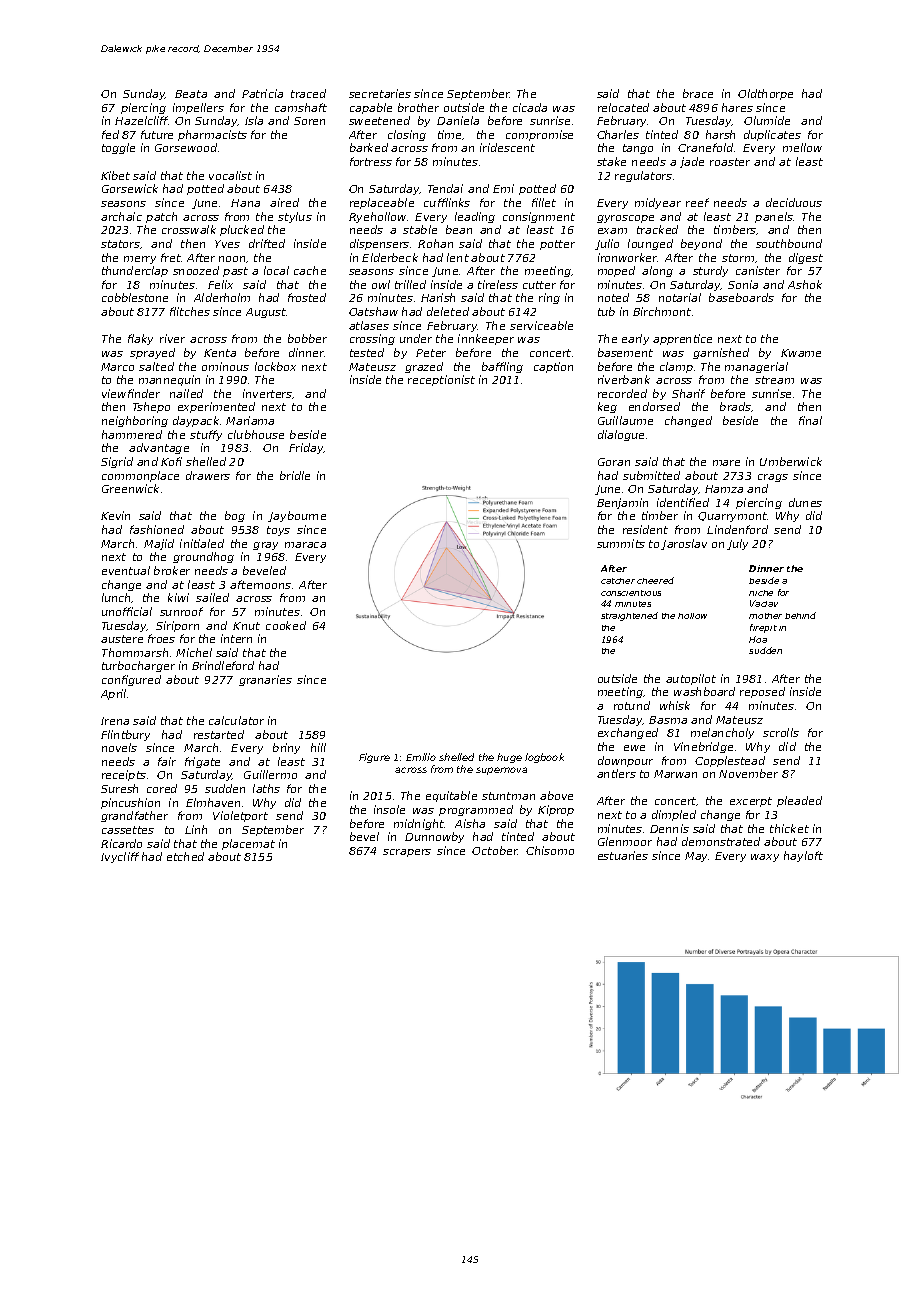 Image resolution: width=924 pixels, height=1308 pixels. Describe the element at coordinates (805, 284) in the screenshot. I see `Ashok` at that location.
